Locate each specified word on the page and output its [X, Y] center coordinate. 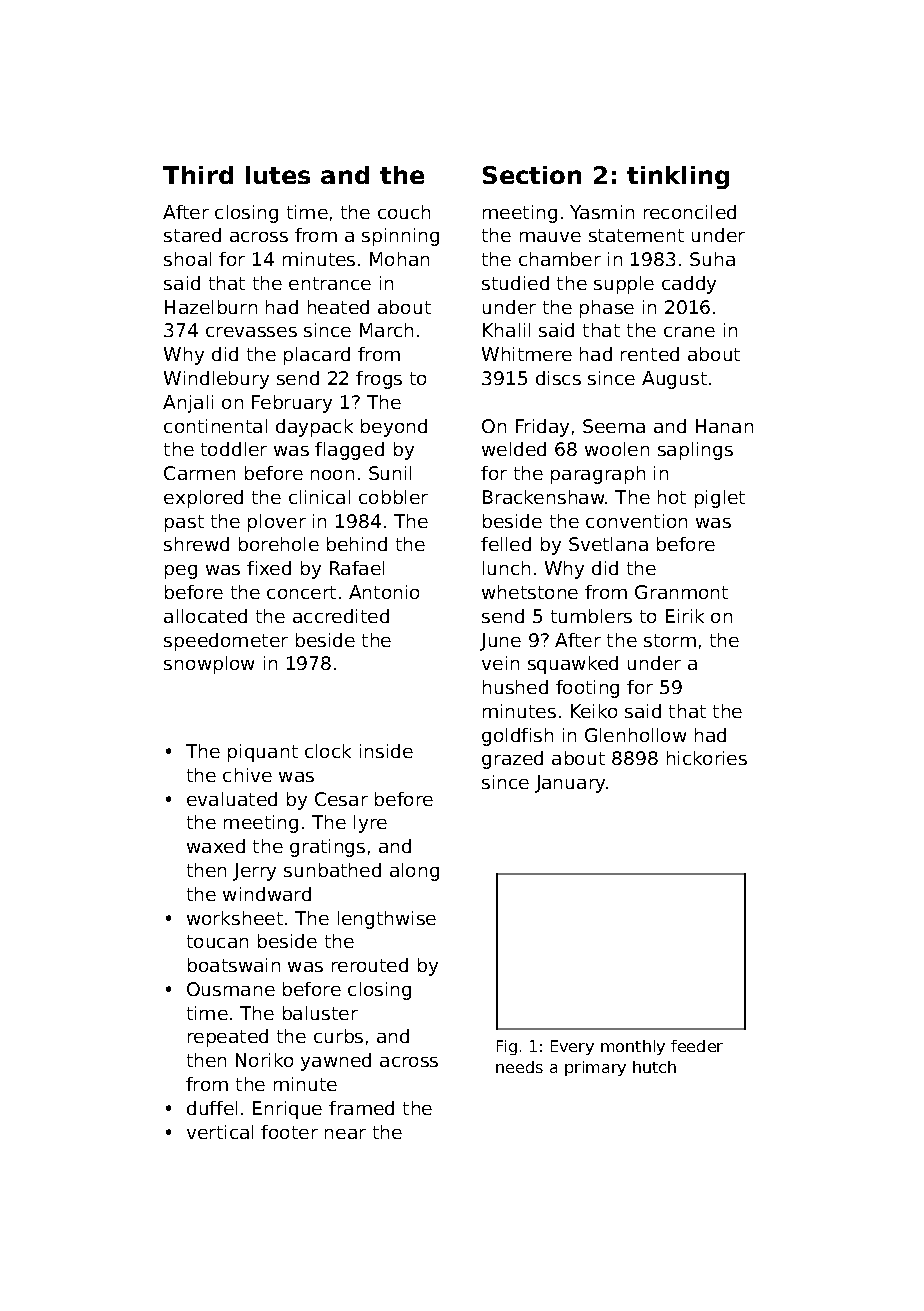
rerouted [370, 965]
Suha [712, 259]
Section [532, 175]
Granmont [681, 592]
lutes [278, 175]
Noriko [264, 1060]
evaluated [232, 799]
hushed [515, 687]
